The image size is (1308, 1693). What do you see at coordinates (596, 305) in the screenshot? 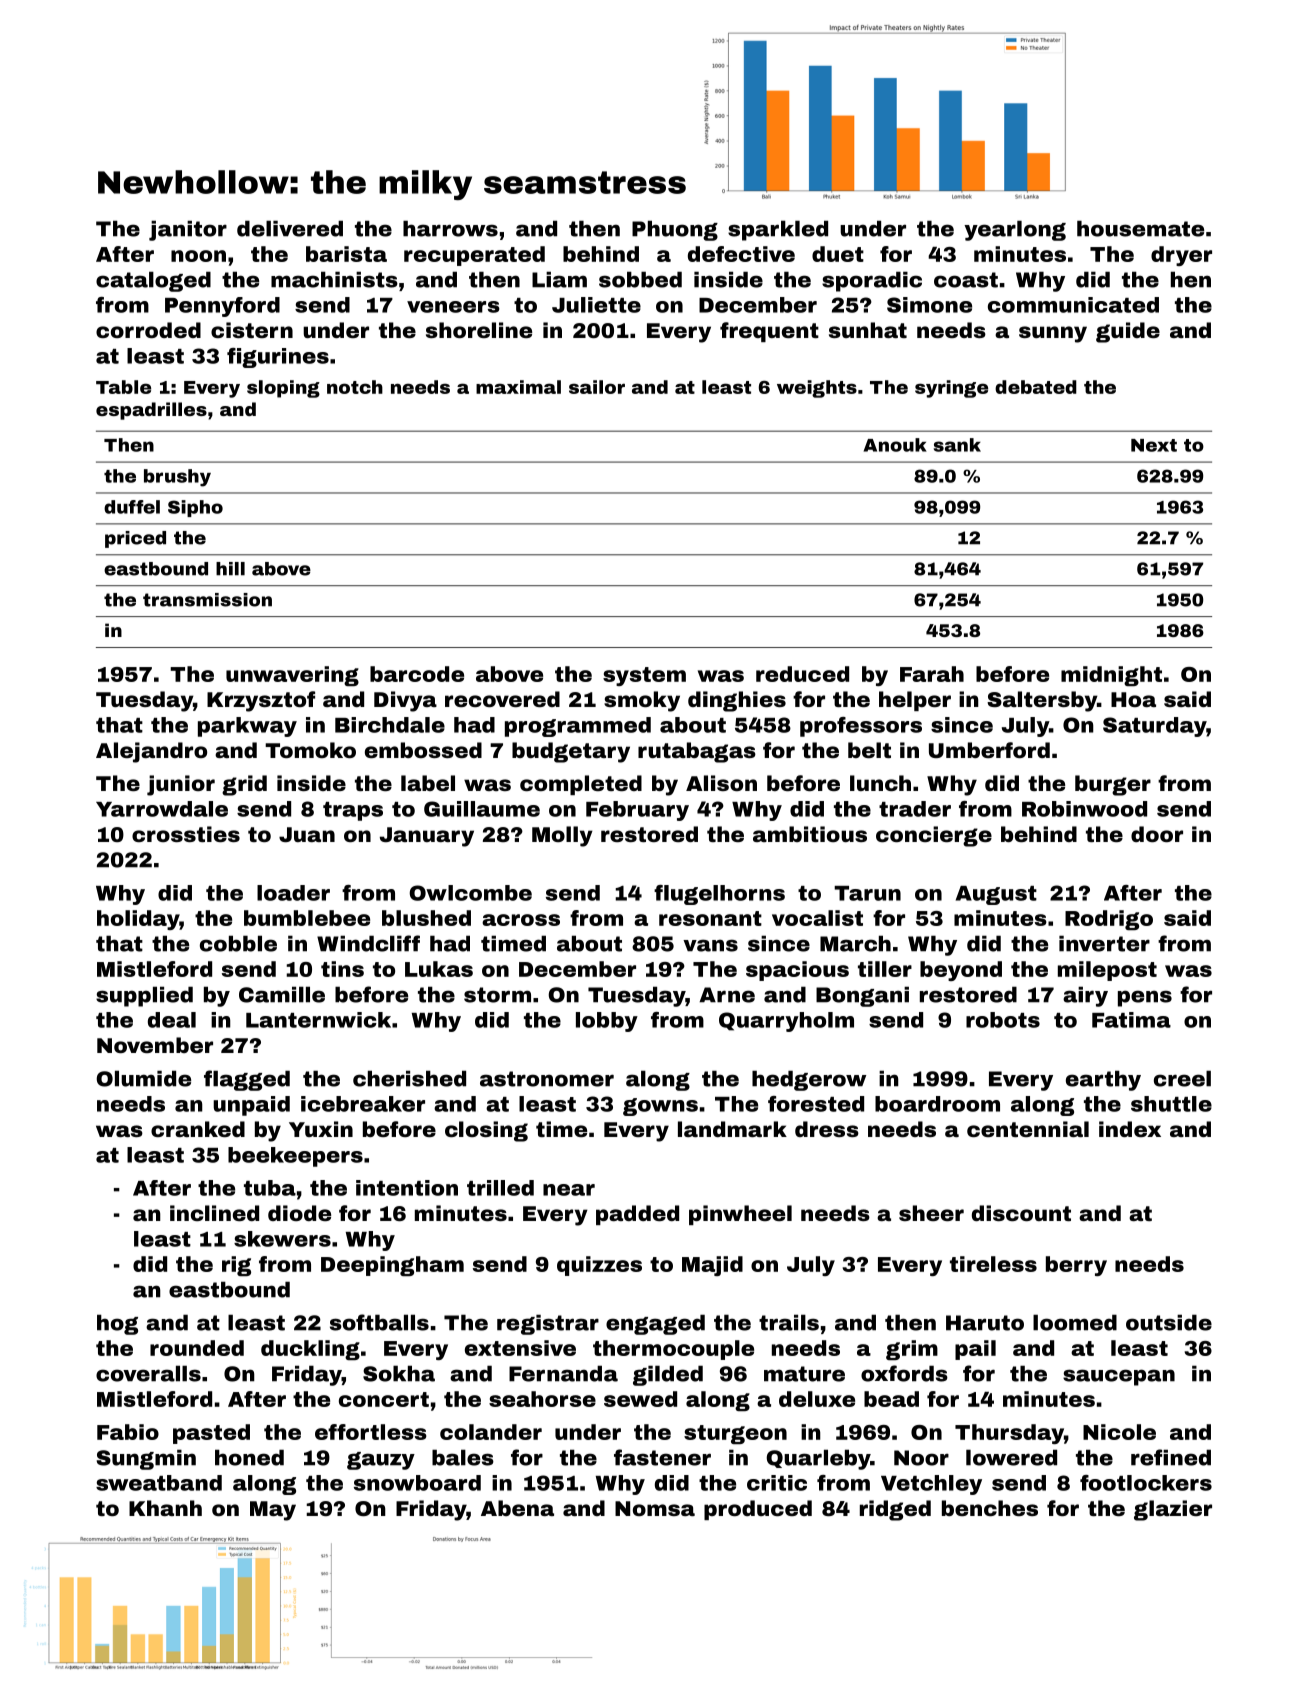
I see `Juliette` at bounding box center [596, 305].
